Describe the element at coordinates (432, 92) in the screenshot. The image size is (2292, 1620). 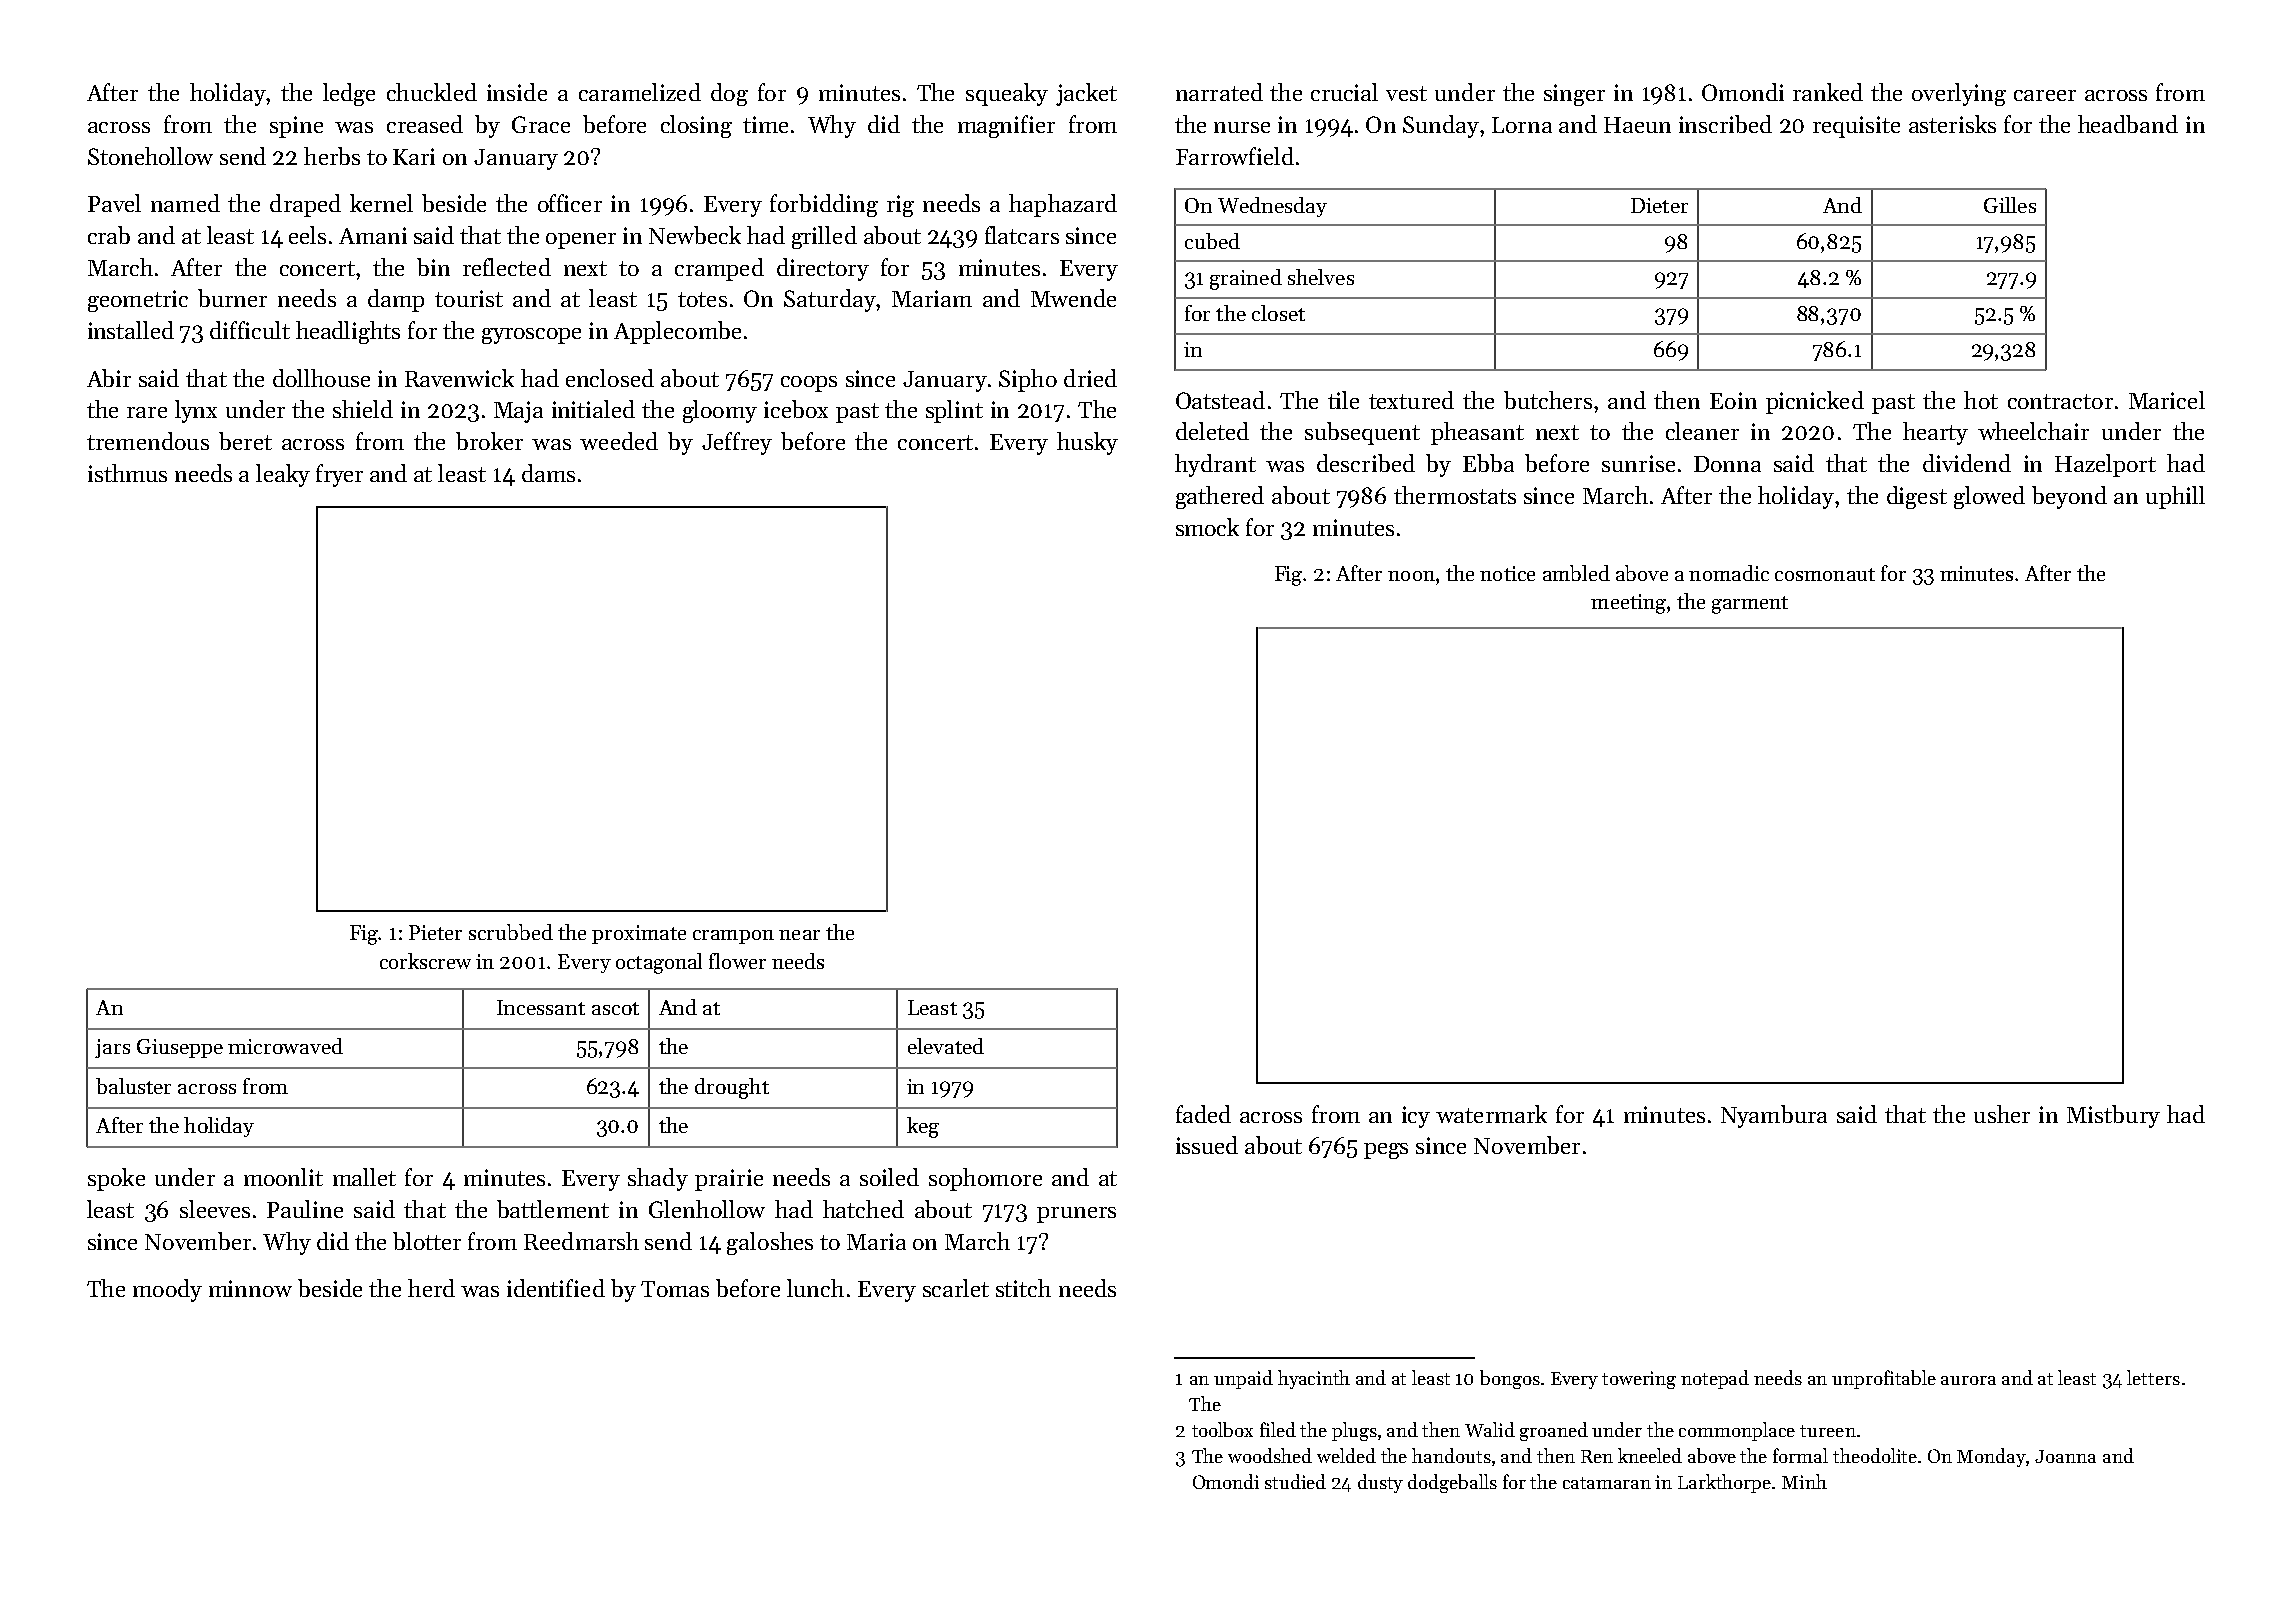
I see `chuckled` at that location.
